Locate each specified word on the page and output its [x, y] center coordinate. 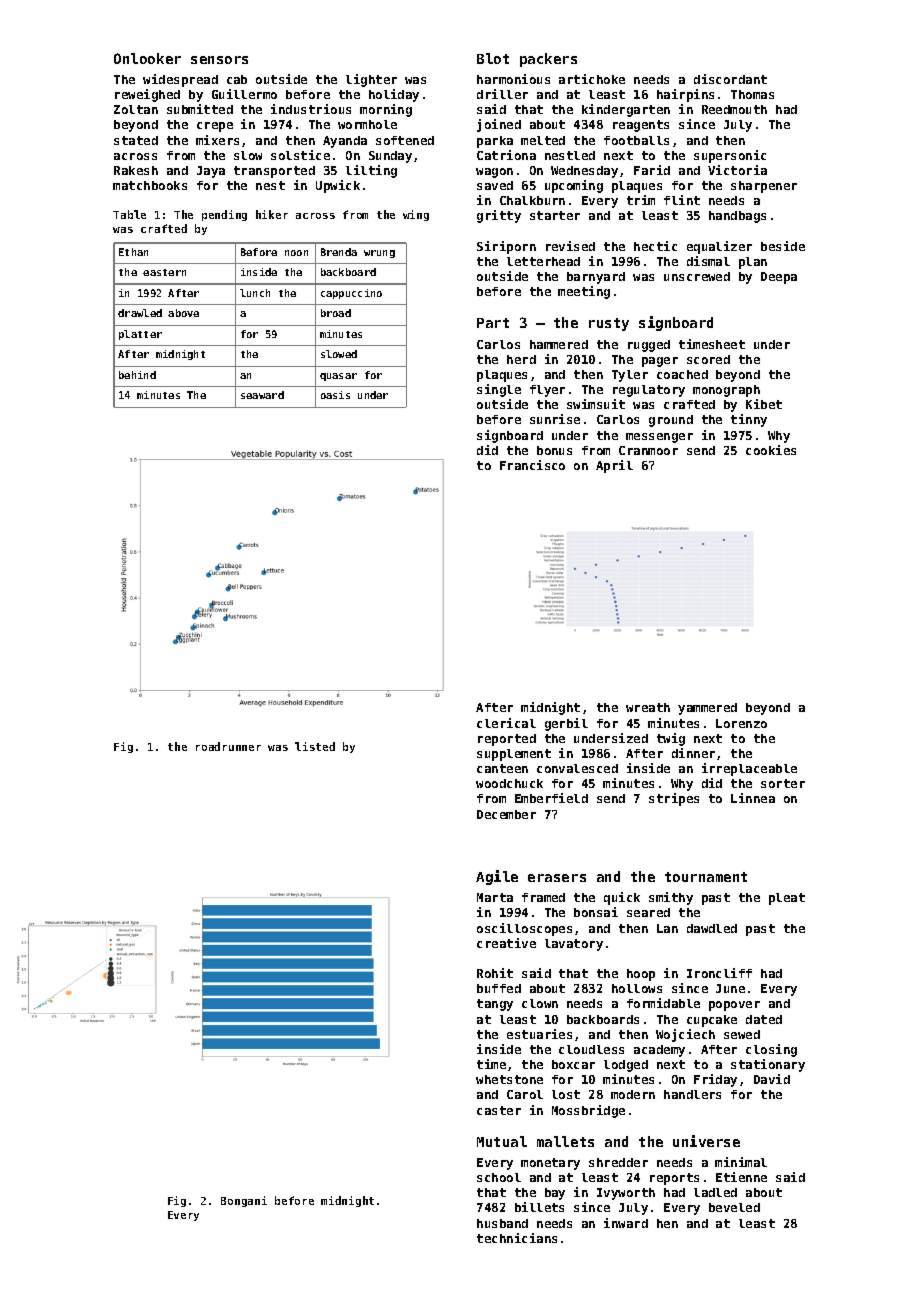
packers [548, 60]
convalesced [577, 768]
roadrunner [228, 746]
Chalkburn [532, 200]
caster [499, 1110]
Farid [652, 170]
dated [764, 1019]
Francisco [532, 465]
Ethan [133, 252]
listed [315, 746]
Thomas [752, 94]
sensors [219, 60]
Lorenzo [741, 723]
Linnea [753, 798]
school [499, 1177]
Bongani [244, 1201]
